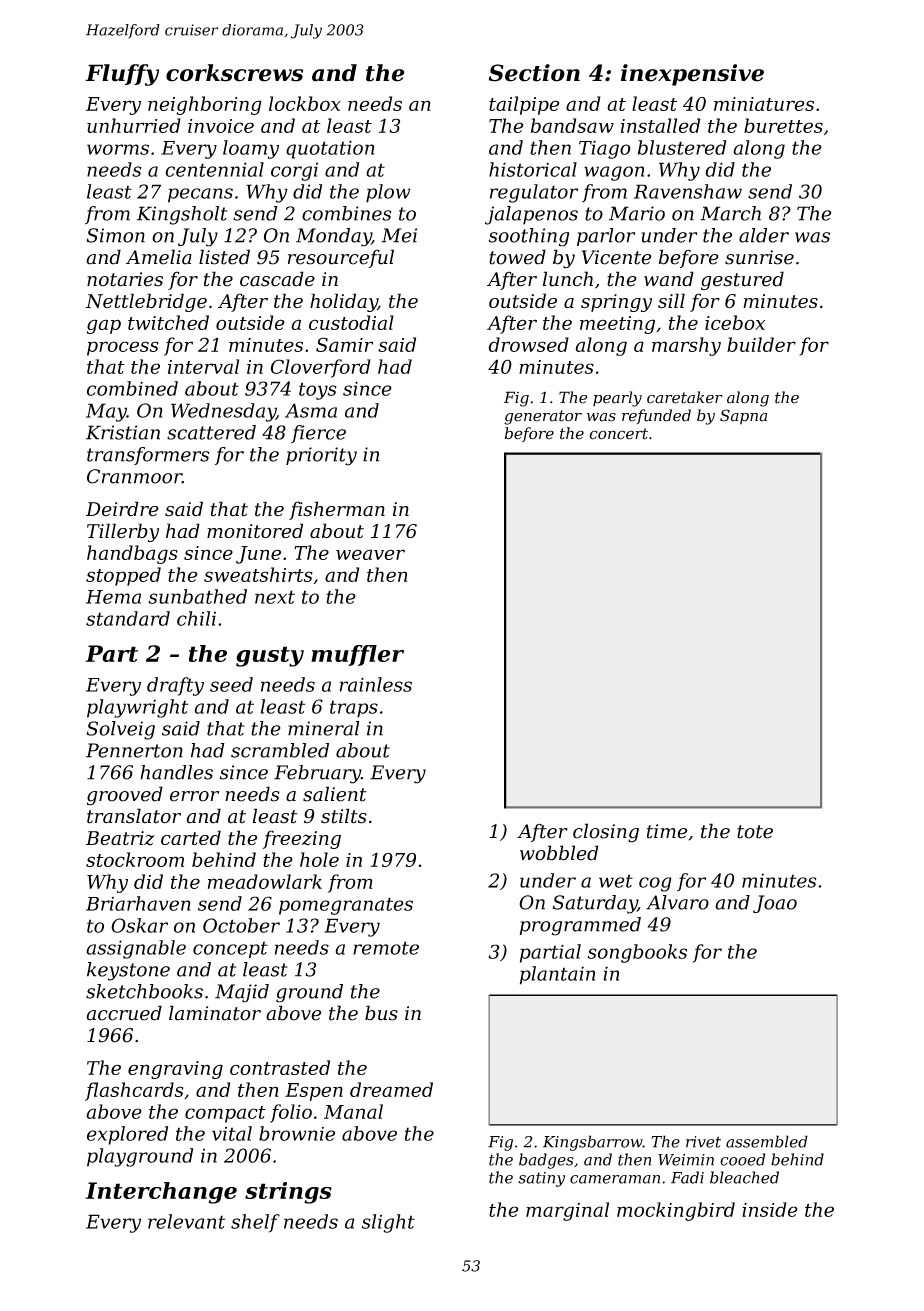 Image resolution: width=924 pixels, height=1311 pixels. I want to click on bleached, so click(744, 1177).
